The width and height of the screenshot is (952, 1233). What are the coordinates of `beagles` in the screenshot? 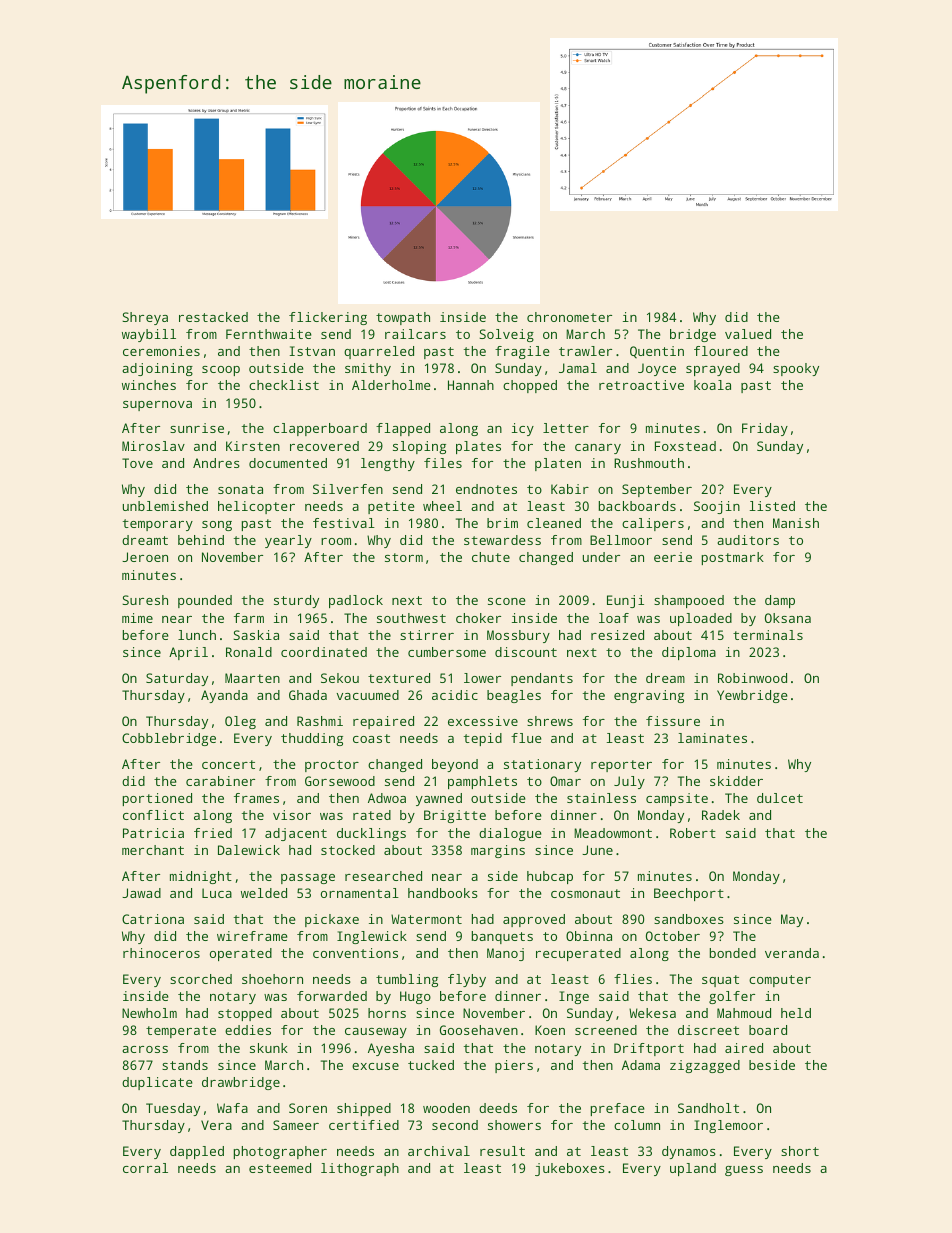 It's located at (514, 696).
